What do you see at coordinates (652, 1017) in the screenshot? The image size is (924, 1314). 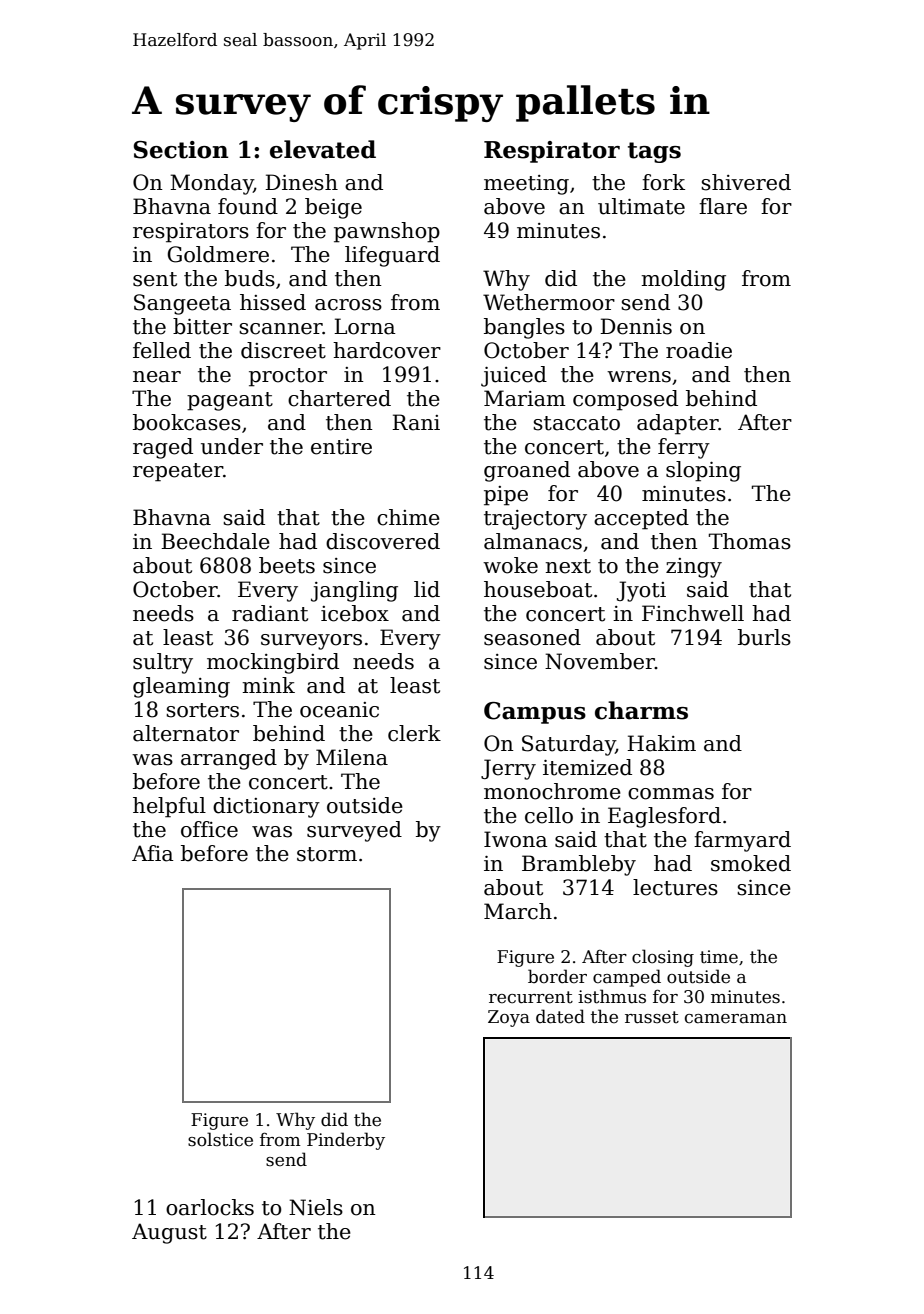 I see `russet` at bounding box center [652, 1017].
